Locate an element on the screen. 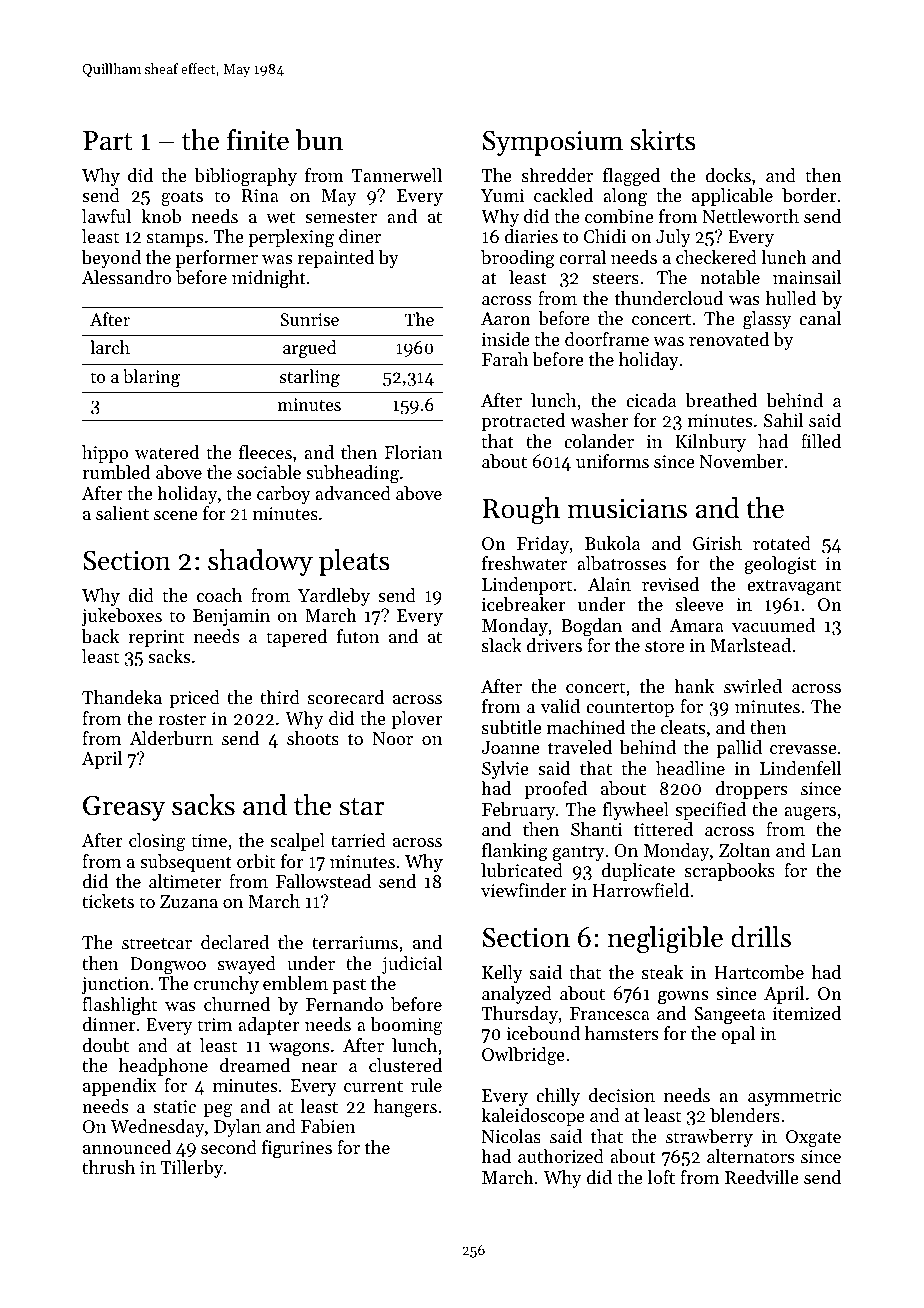 The height and width of the screenshot is (1308, 924). valid is located at coordinates (560, 706).
